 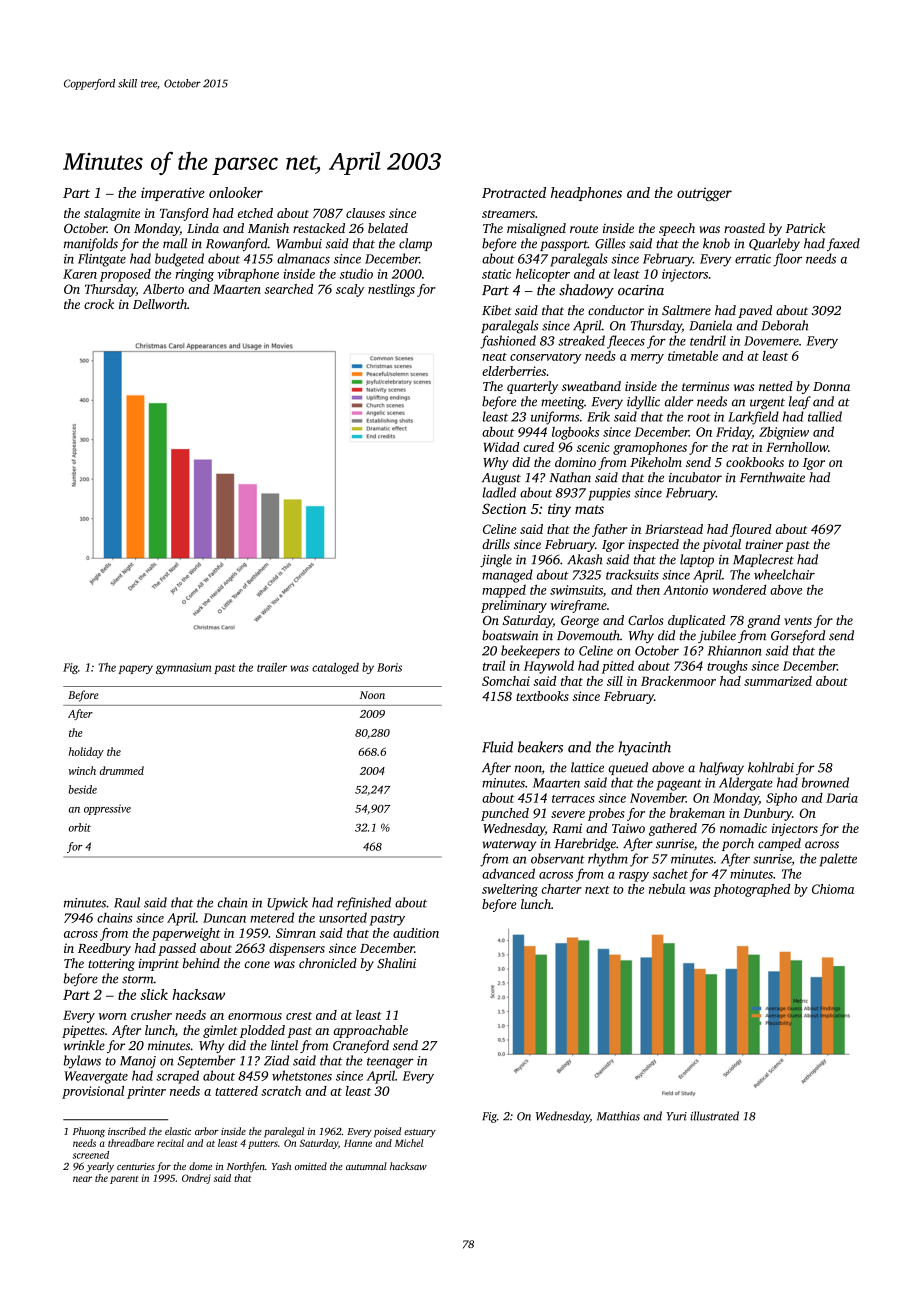 What do you see at coordinates (678, 681) in the screenshot?
I see `Brackenmoor` at bounding box center [678, 681].
